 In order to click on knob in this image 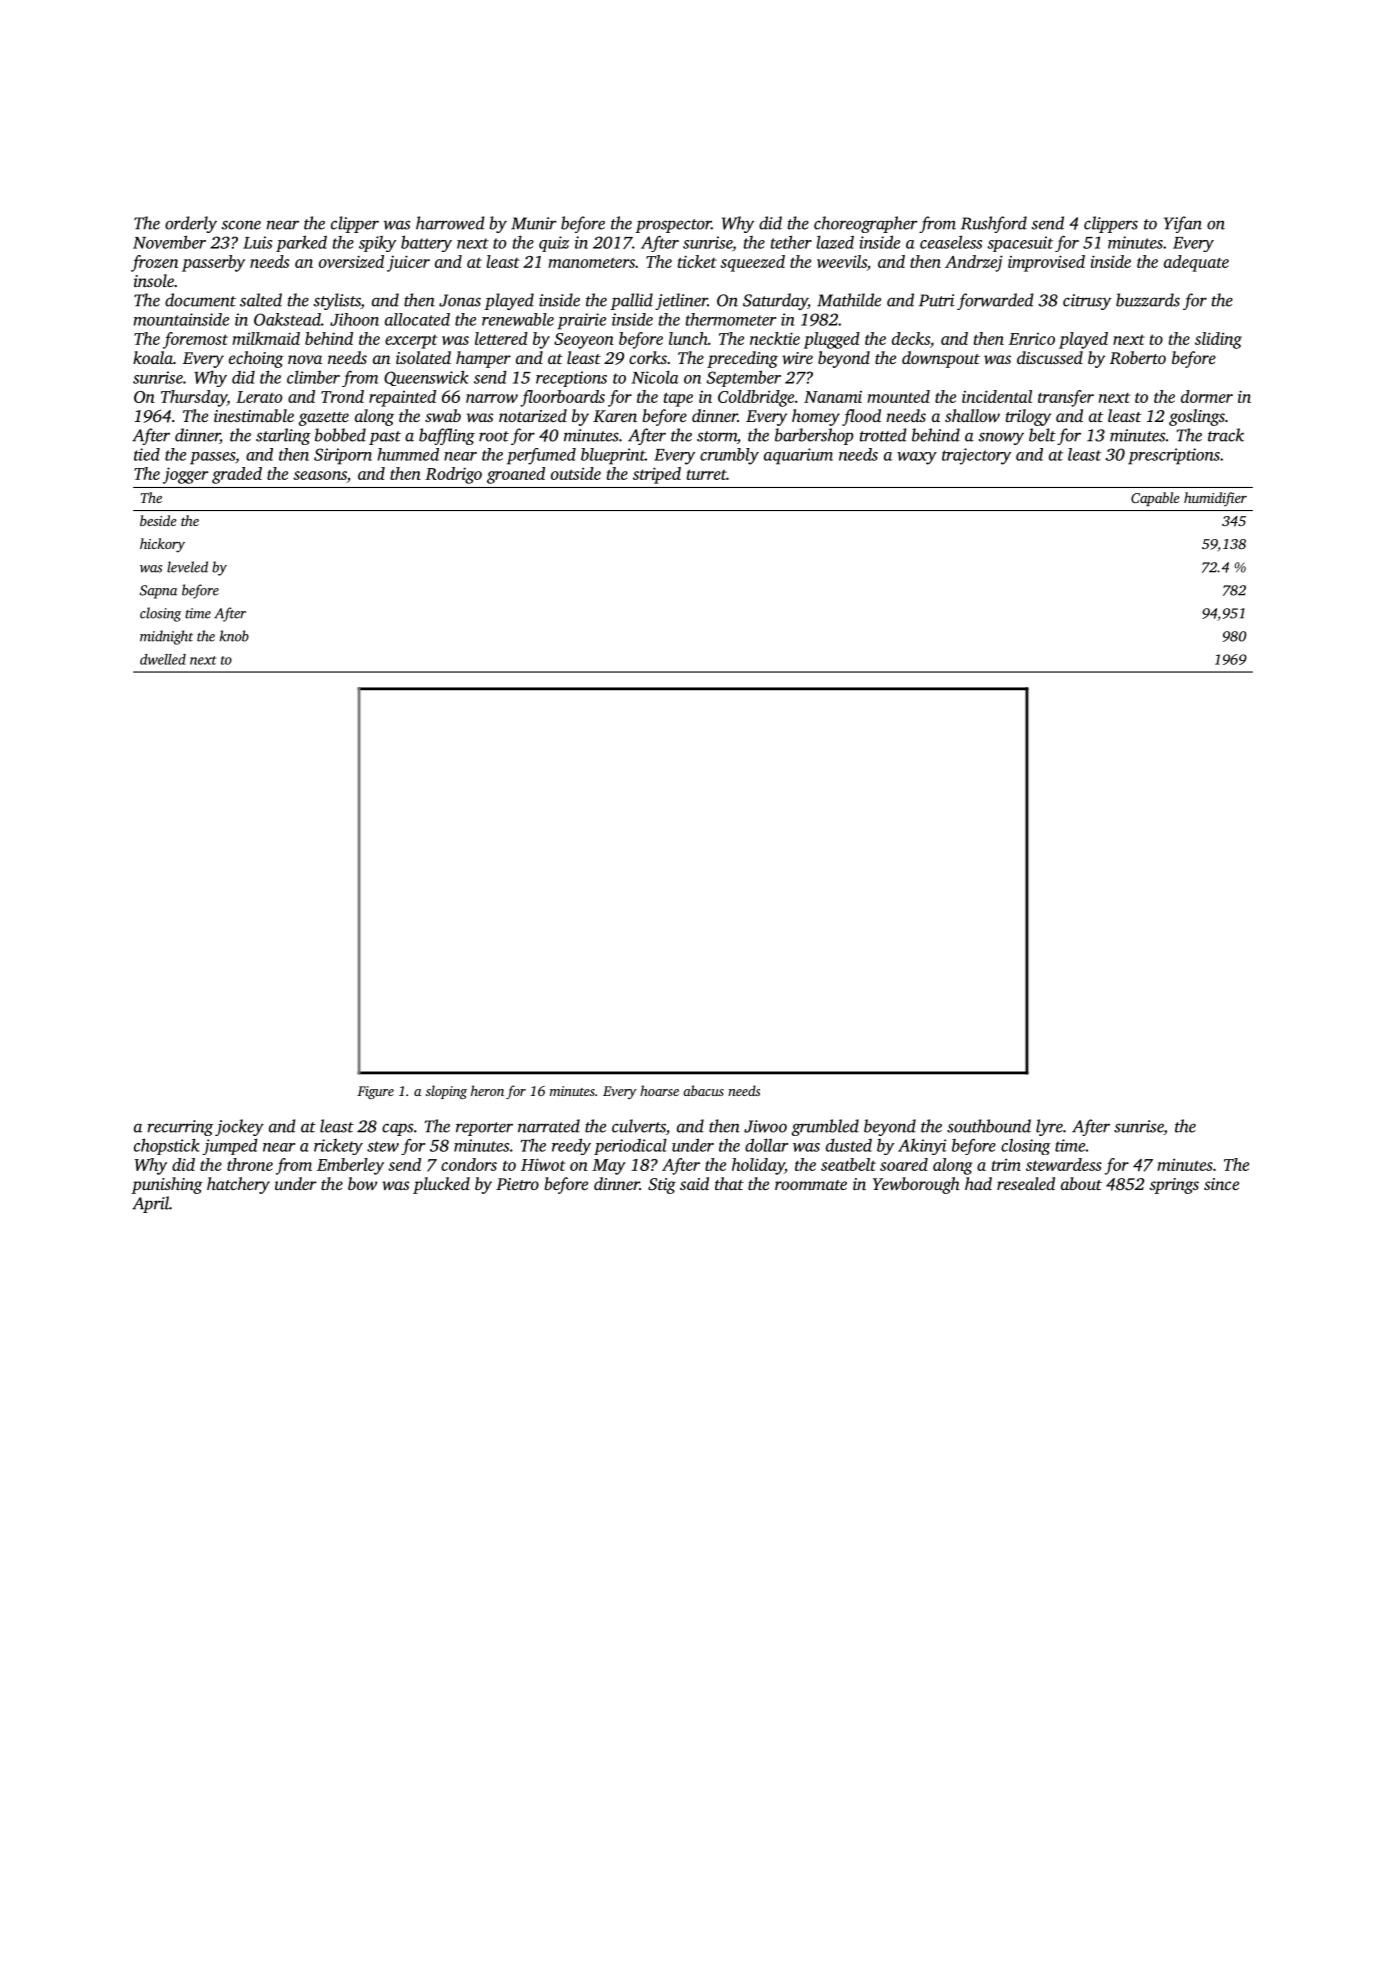, I will do `click(234, 636)`.
